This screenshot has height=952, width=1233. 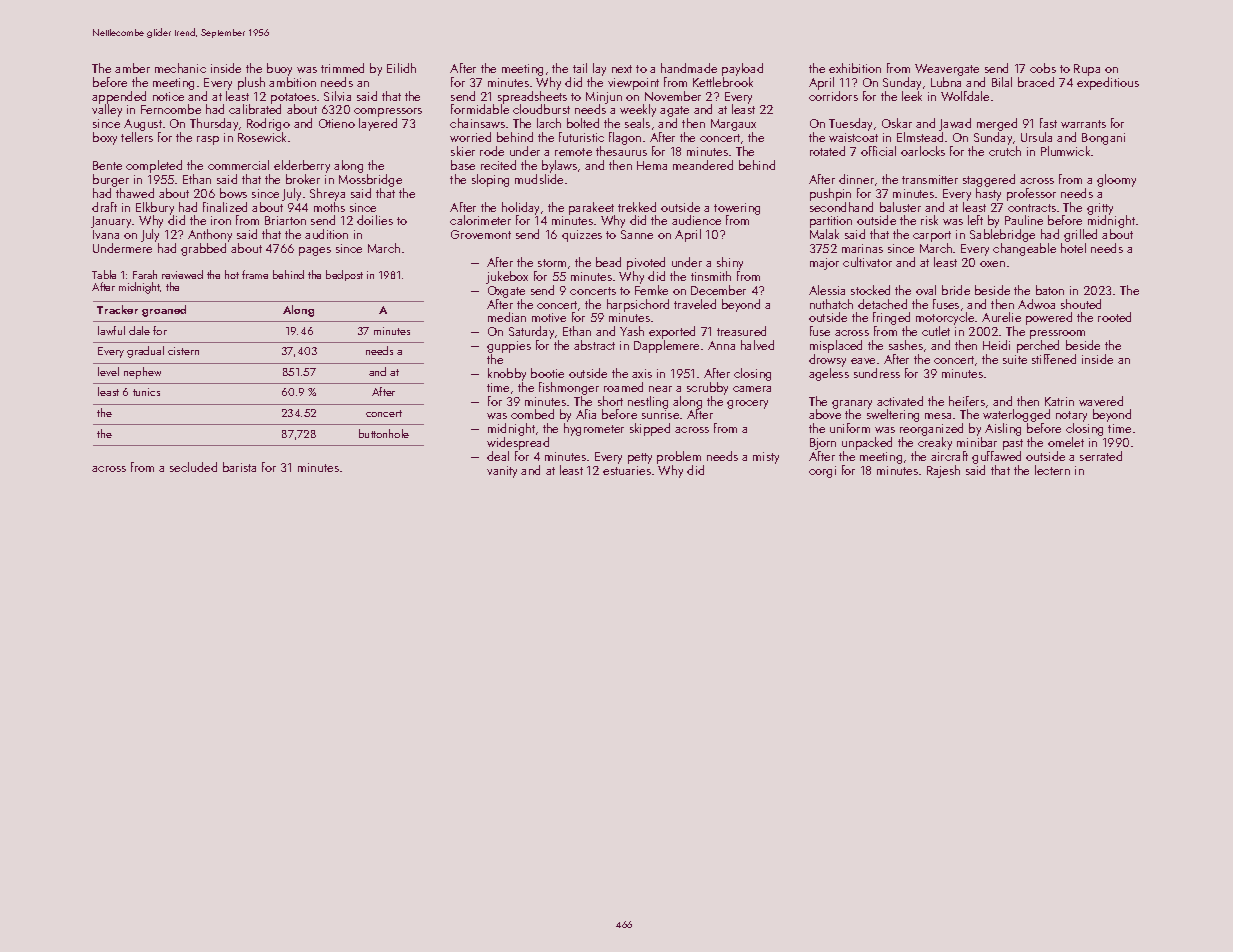 I want to click on secluded, so click(x=193, y=467).
